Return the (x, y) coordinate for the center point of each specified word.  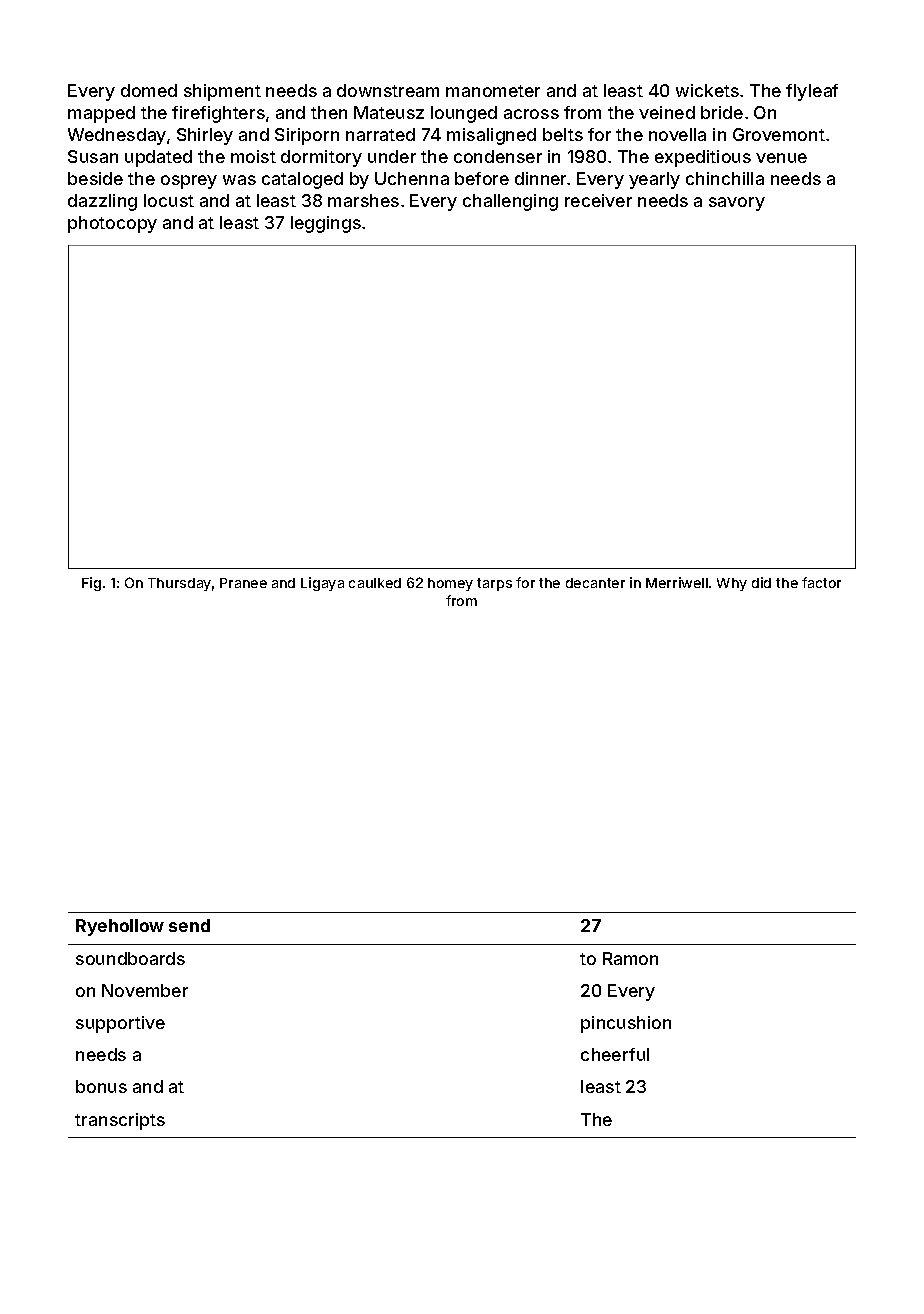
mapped (101, 114)
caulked (375, 583)
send (189, 925)
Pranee (243, 583)
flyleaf (812, 92)
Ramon (630, 958)
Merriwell (677, 582)
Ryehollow (120, 927)
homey (450, 584)
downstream (388, 90)
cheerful (615, 1054)
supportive (120, 1024)
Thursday (179, 584)
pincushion (626, 1024)
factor (821, 582)
